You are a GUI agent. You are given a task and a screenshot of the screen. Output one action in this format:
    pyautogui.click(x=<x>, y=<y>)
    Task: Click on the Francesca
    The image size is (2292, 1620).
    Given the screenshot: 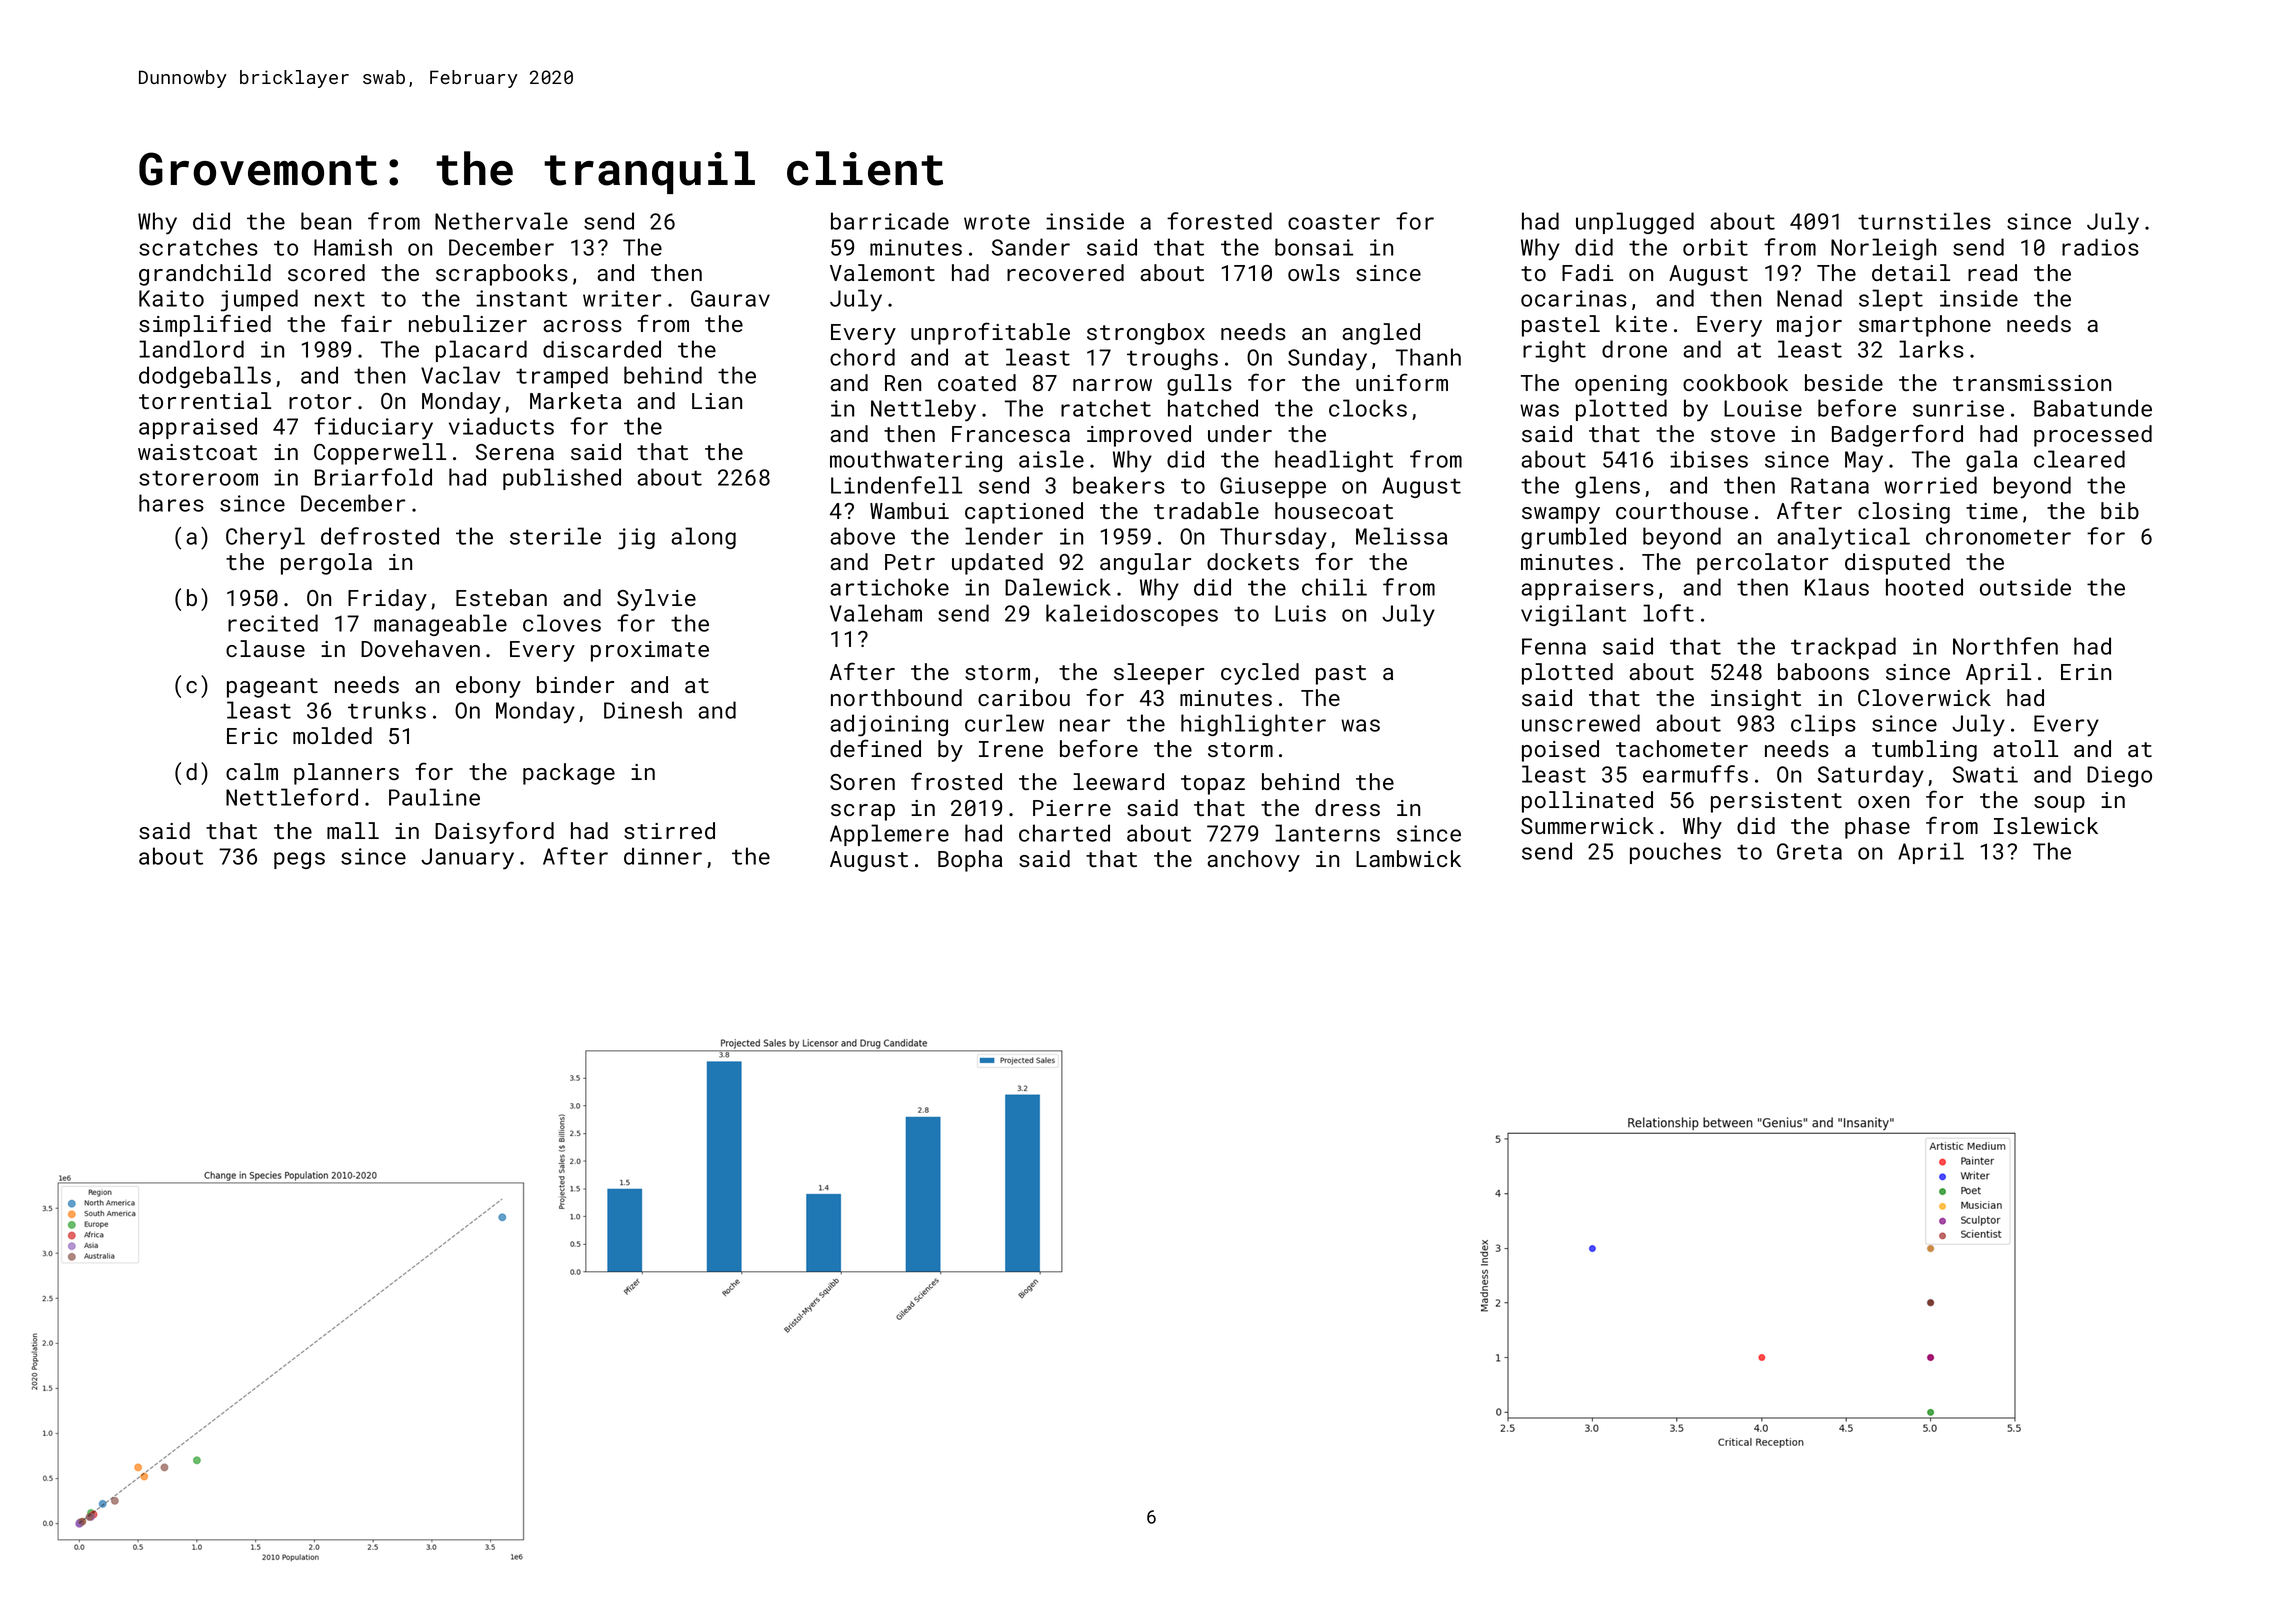 What is the action you would take?
    pyautogui.click(x=1011, y=434)
